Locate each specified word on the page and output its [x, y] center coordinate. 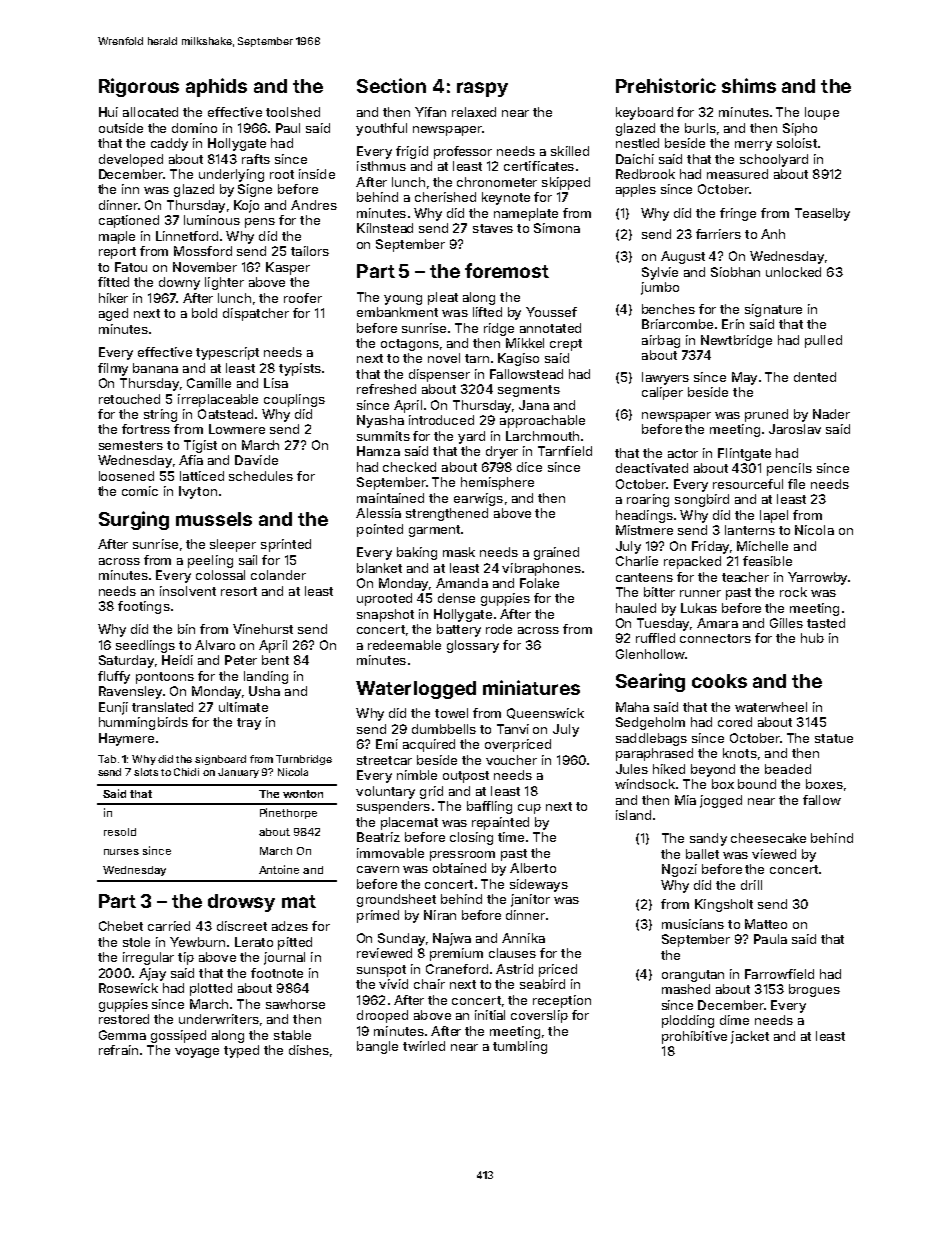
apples [636, 190]
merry [753, 146]
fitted [113, 282]
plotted [211, 989]
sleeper [233, 545]
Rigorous [139, 87]
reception [562, 1001]
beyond [713, 770]
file [796, 484]
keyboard [644, 113]
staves [493, 228]
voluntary [385, 792]
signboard [220, 760]
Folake [539, 583]
